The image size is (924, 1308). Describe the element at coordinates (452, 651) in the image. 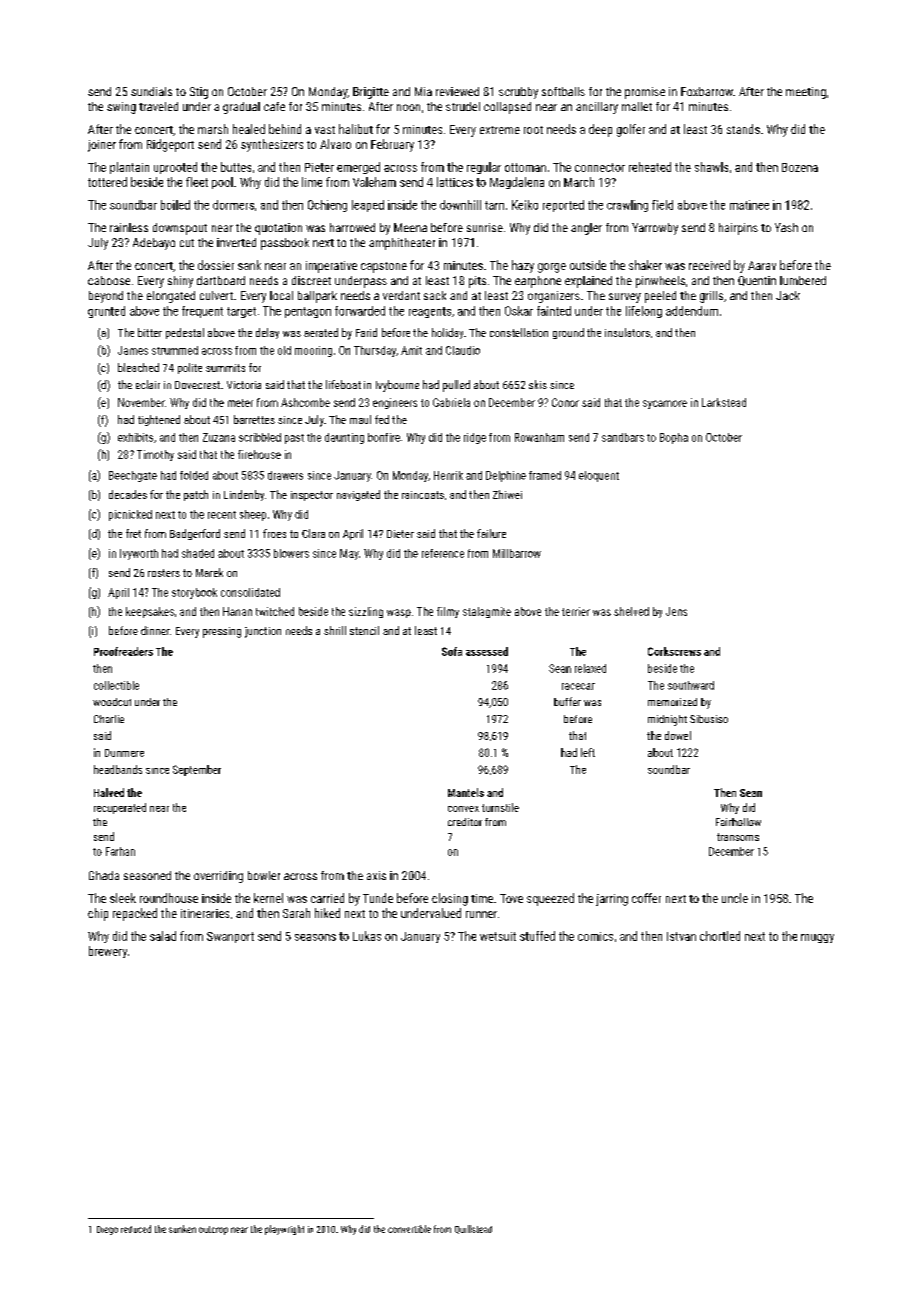

I see `Sofa` at that location.
